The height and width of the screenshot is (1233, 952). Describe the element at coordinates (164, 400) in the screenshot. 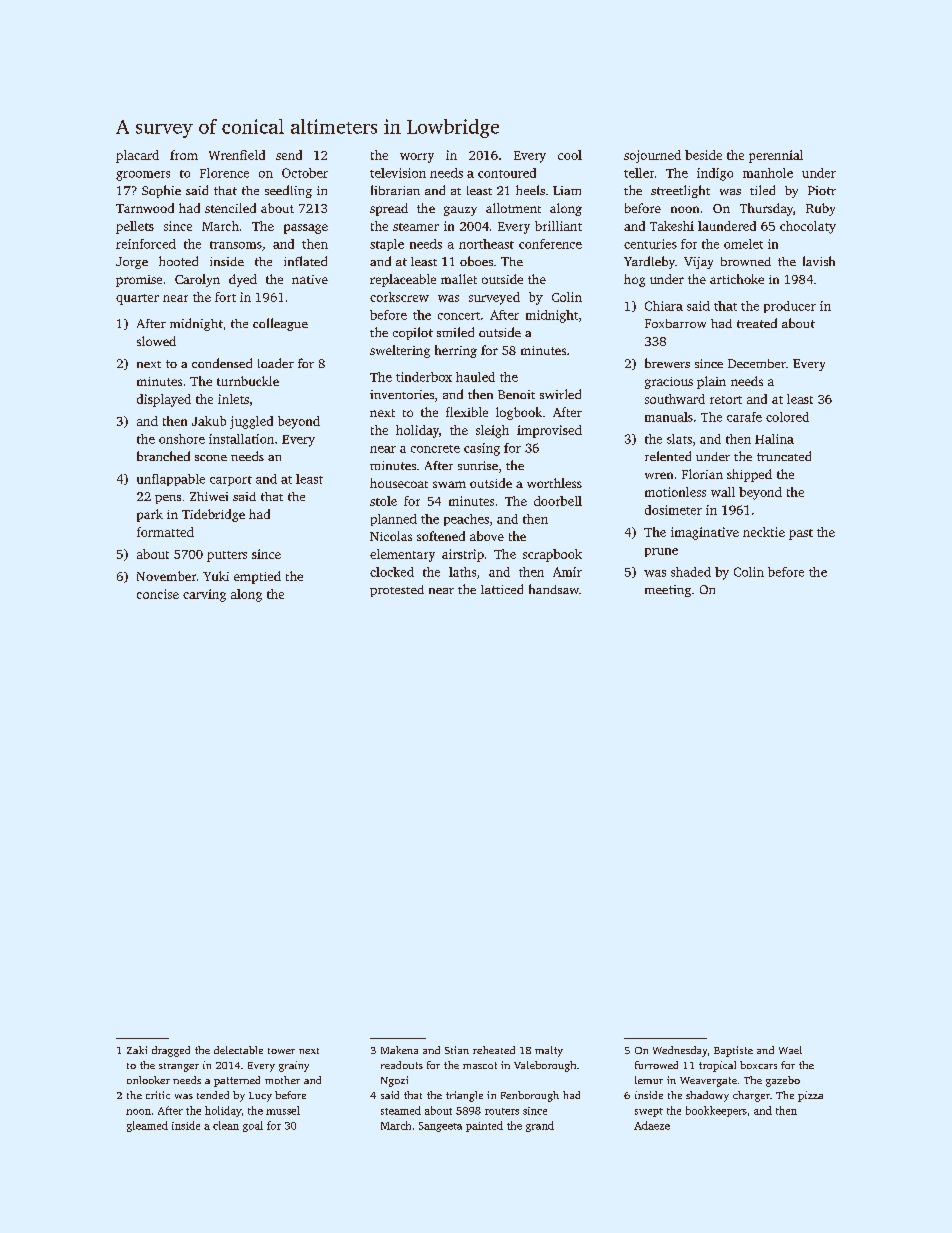

I see `displayed` at that location.
